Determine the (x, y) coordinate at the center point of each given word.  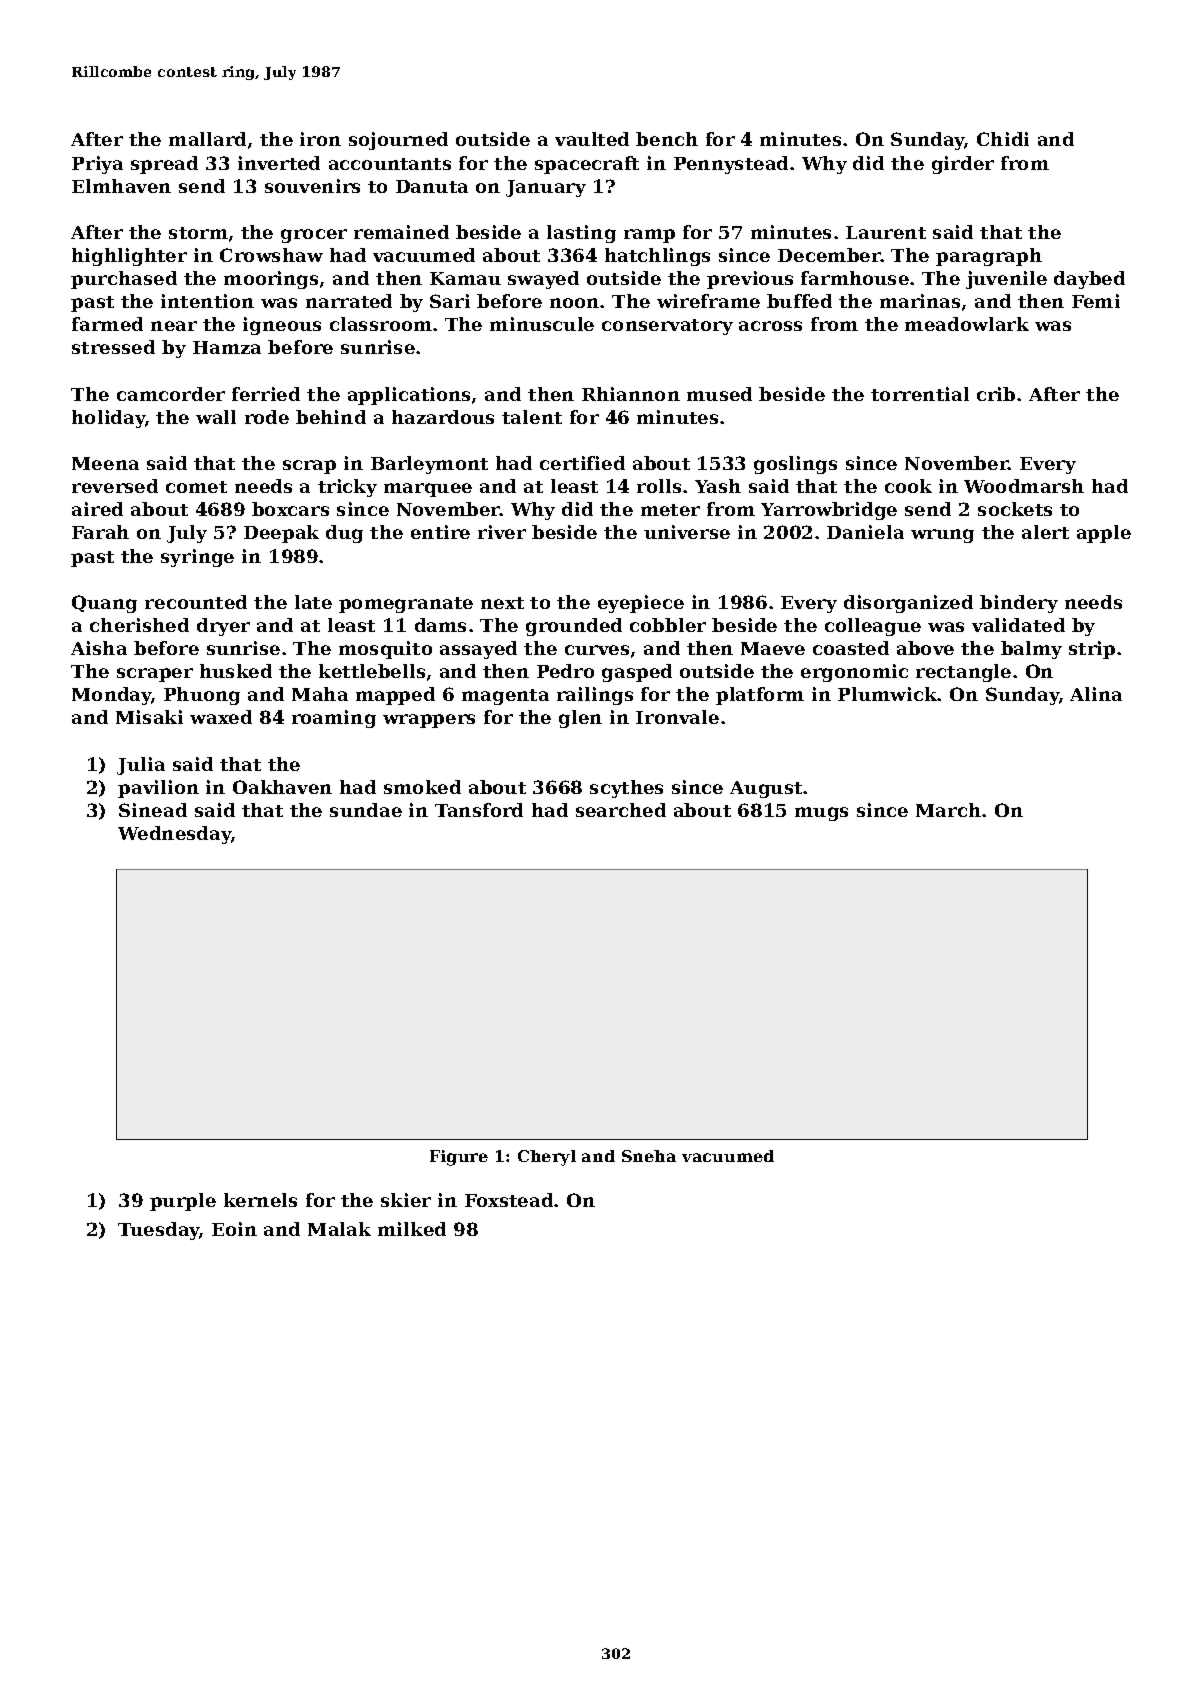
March (948, 810)
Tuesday (159, 1231)
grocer (314, 236)
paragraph (989, 257)
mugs (821, 814)
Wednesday (174, 835)
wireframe (708, 301)
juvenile (1006, 280)
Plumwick (888, 694)
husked (236, 671)
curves (597, 650)
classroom (381, 324)
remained (401, 232)
